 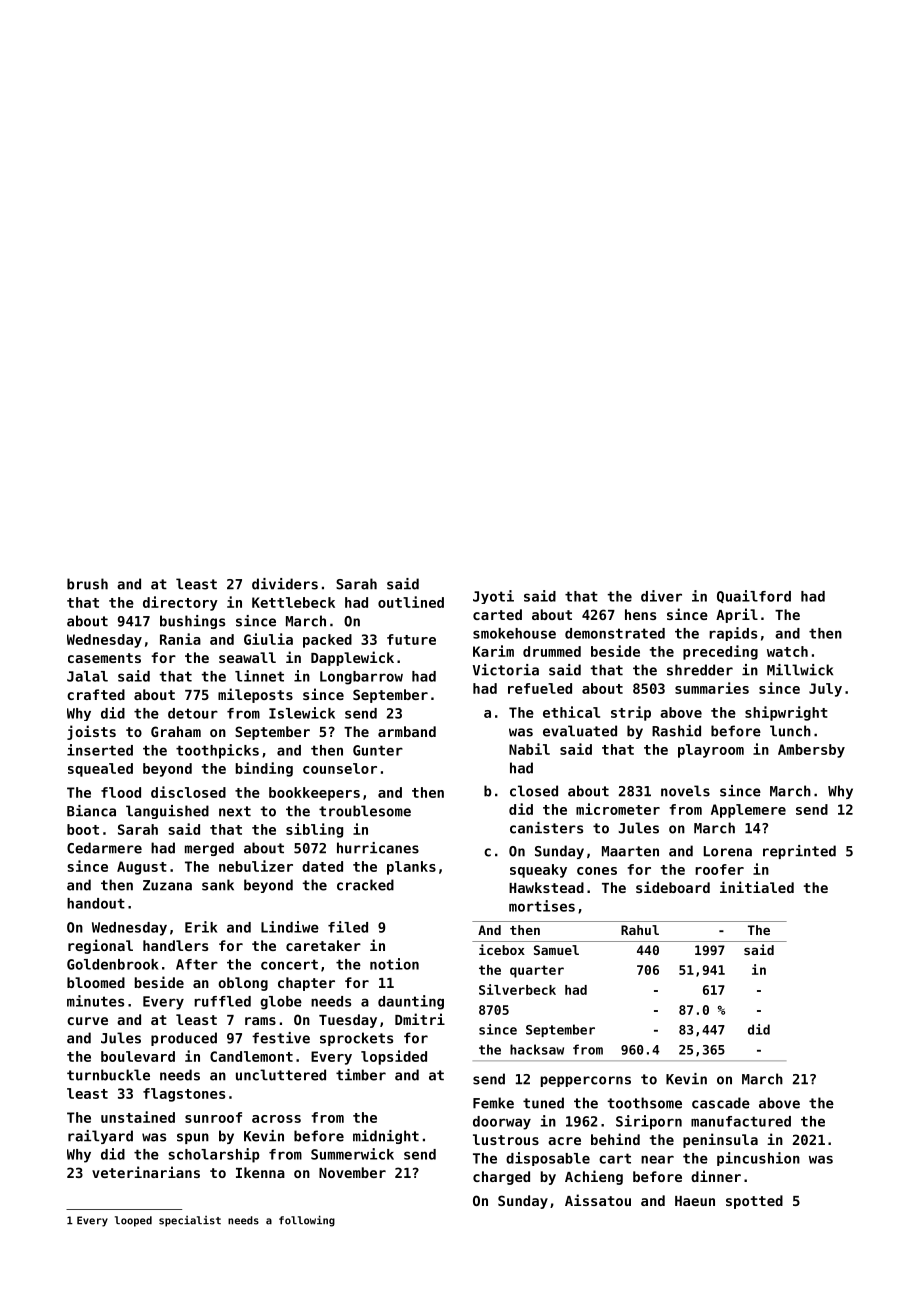 What do you see at coordinates (142, 868) in the document?
I see `August` at bounding box center [142, 868].
